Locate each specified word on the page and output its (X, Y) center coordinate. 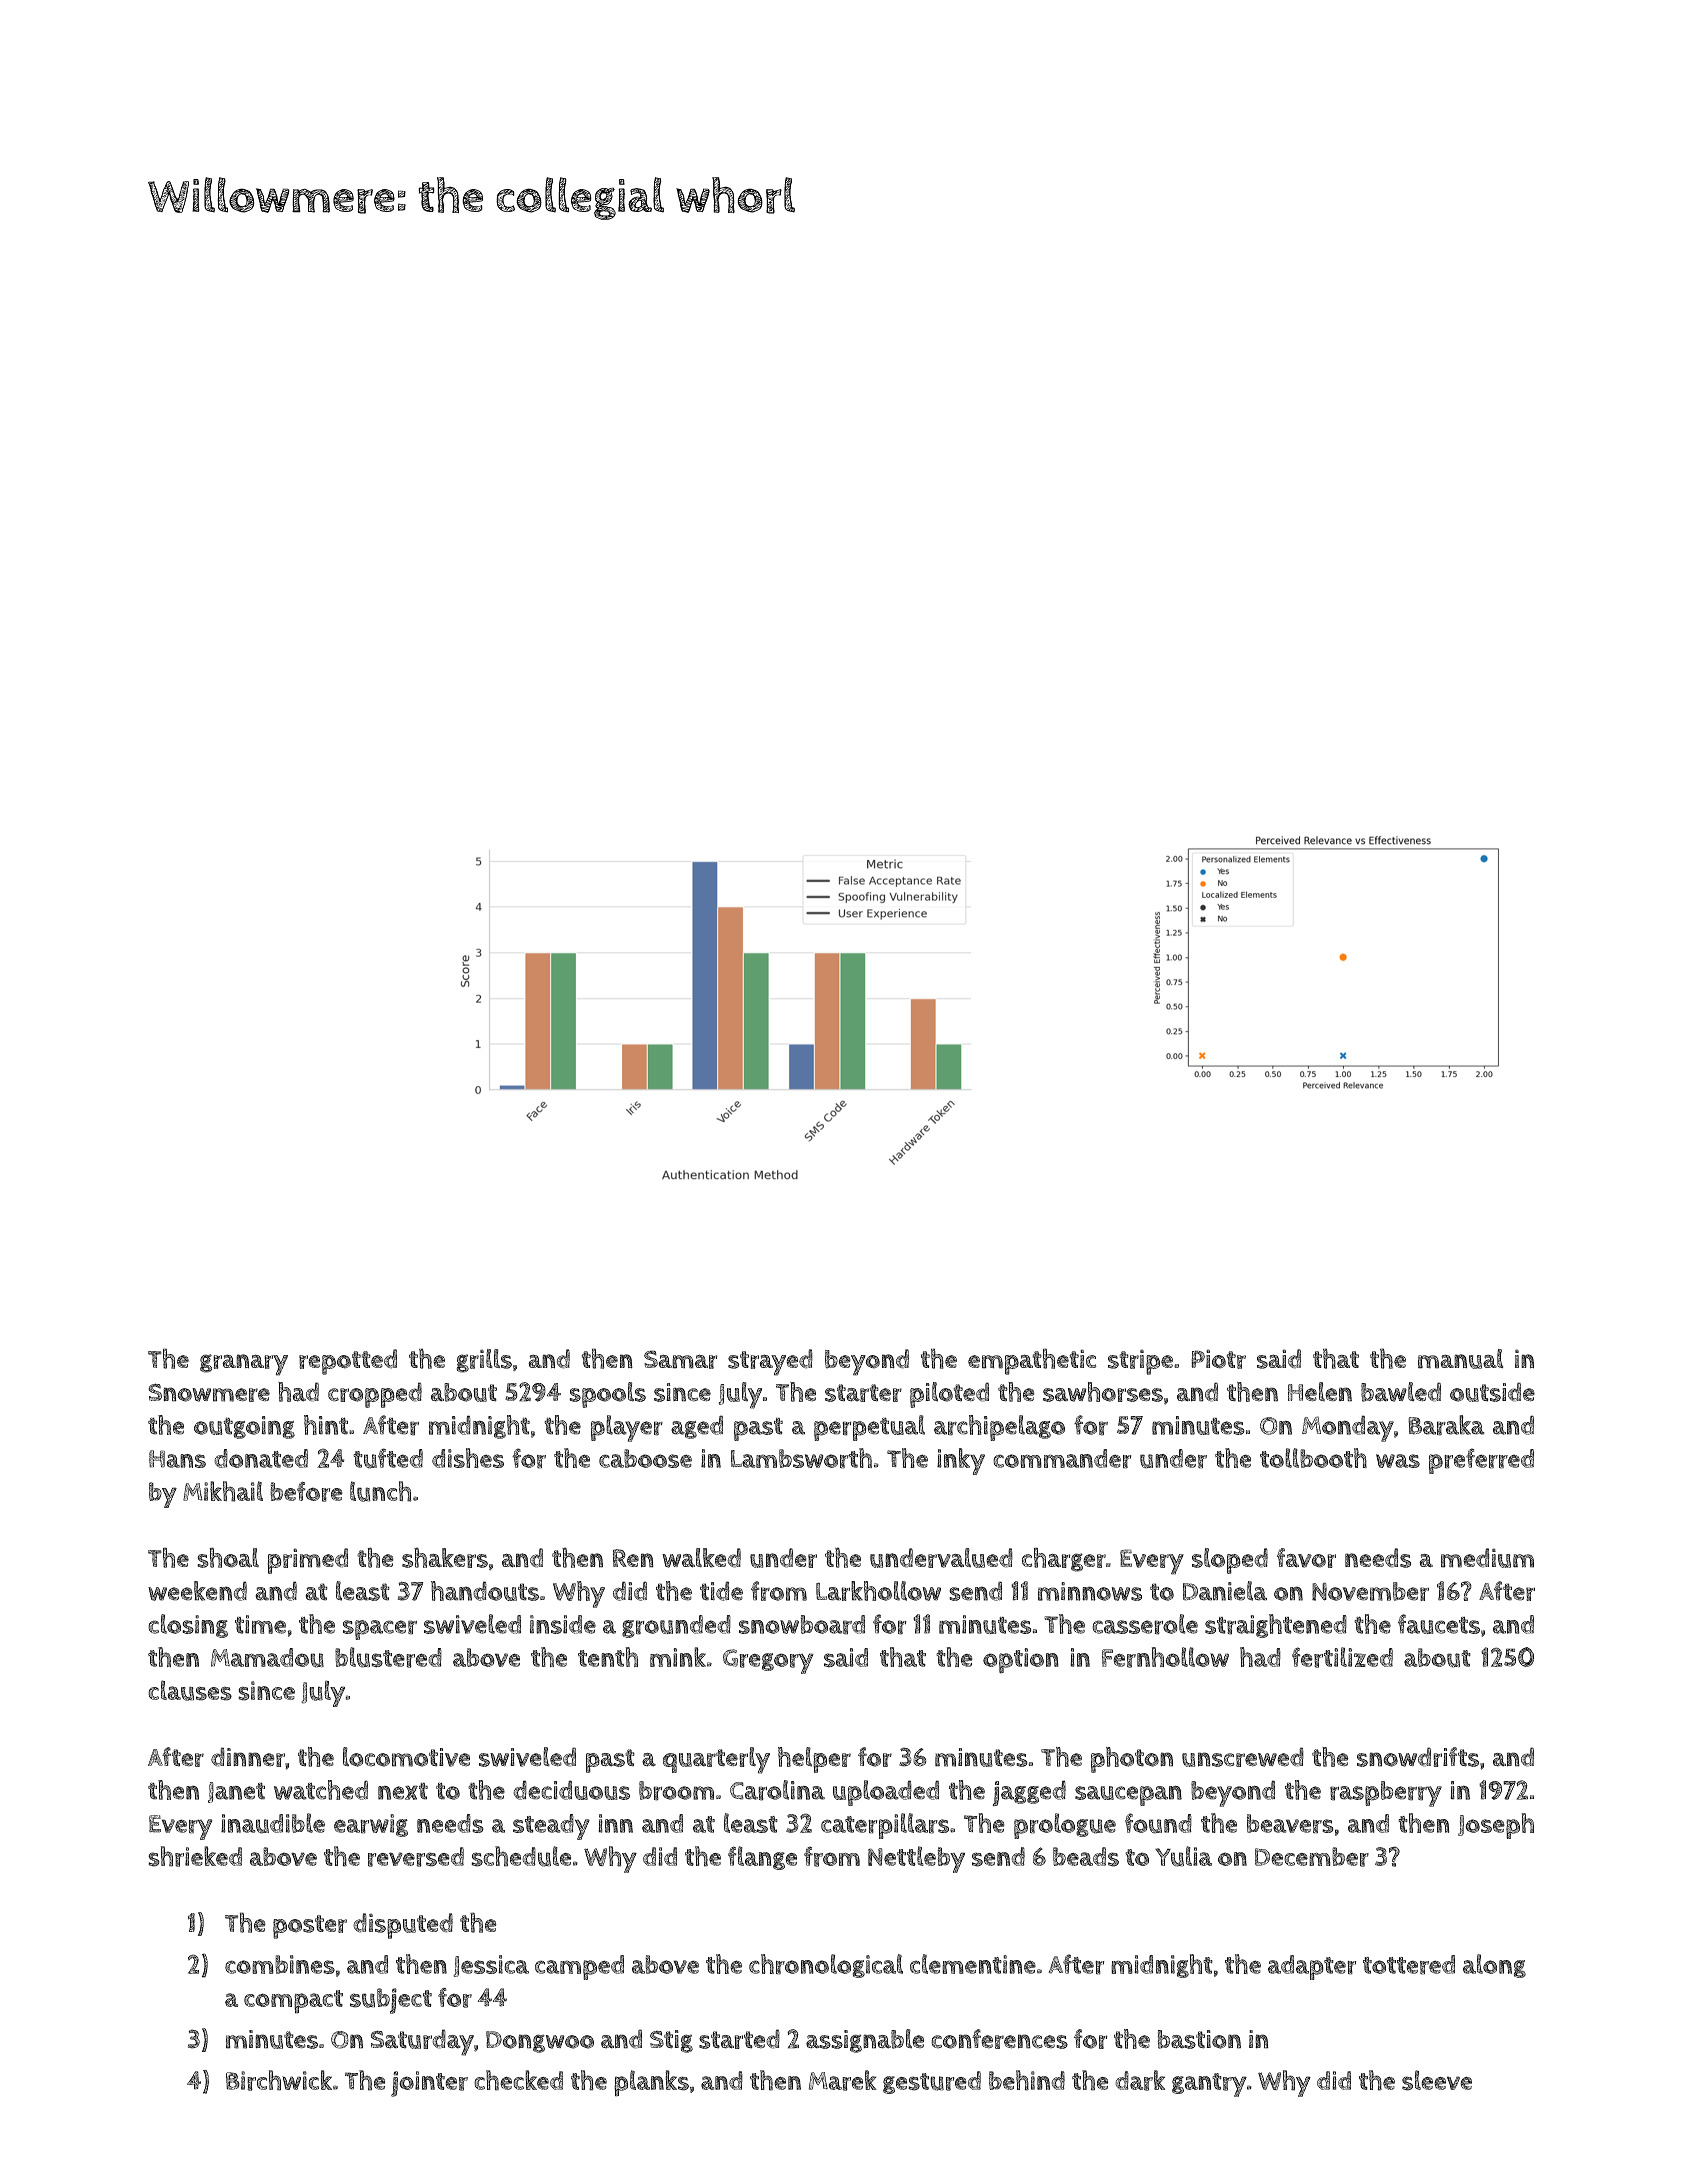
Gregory (768, 1661)
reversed (416, 1857)
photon (1132, 1760)
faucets (1439, 1624)
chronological (826, 1966)
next (403, 1791)
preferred (1481, 1461)
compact (293, 2002)
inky (961, 1461)
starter (863, 1393)
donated (261, 1458)
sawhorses (1103, 1392)
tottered (1409, 1965)
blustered (388, 1657)
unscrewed (1243, 1757)
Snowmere (209, 1392)
